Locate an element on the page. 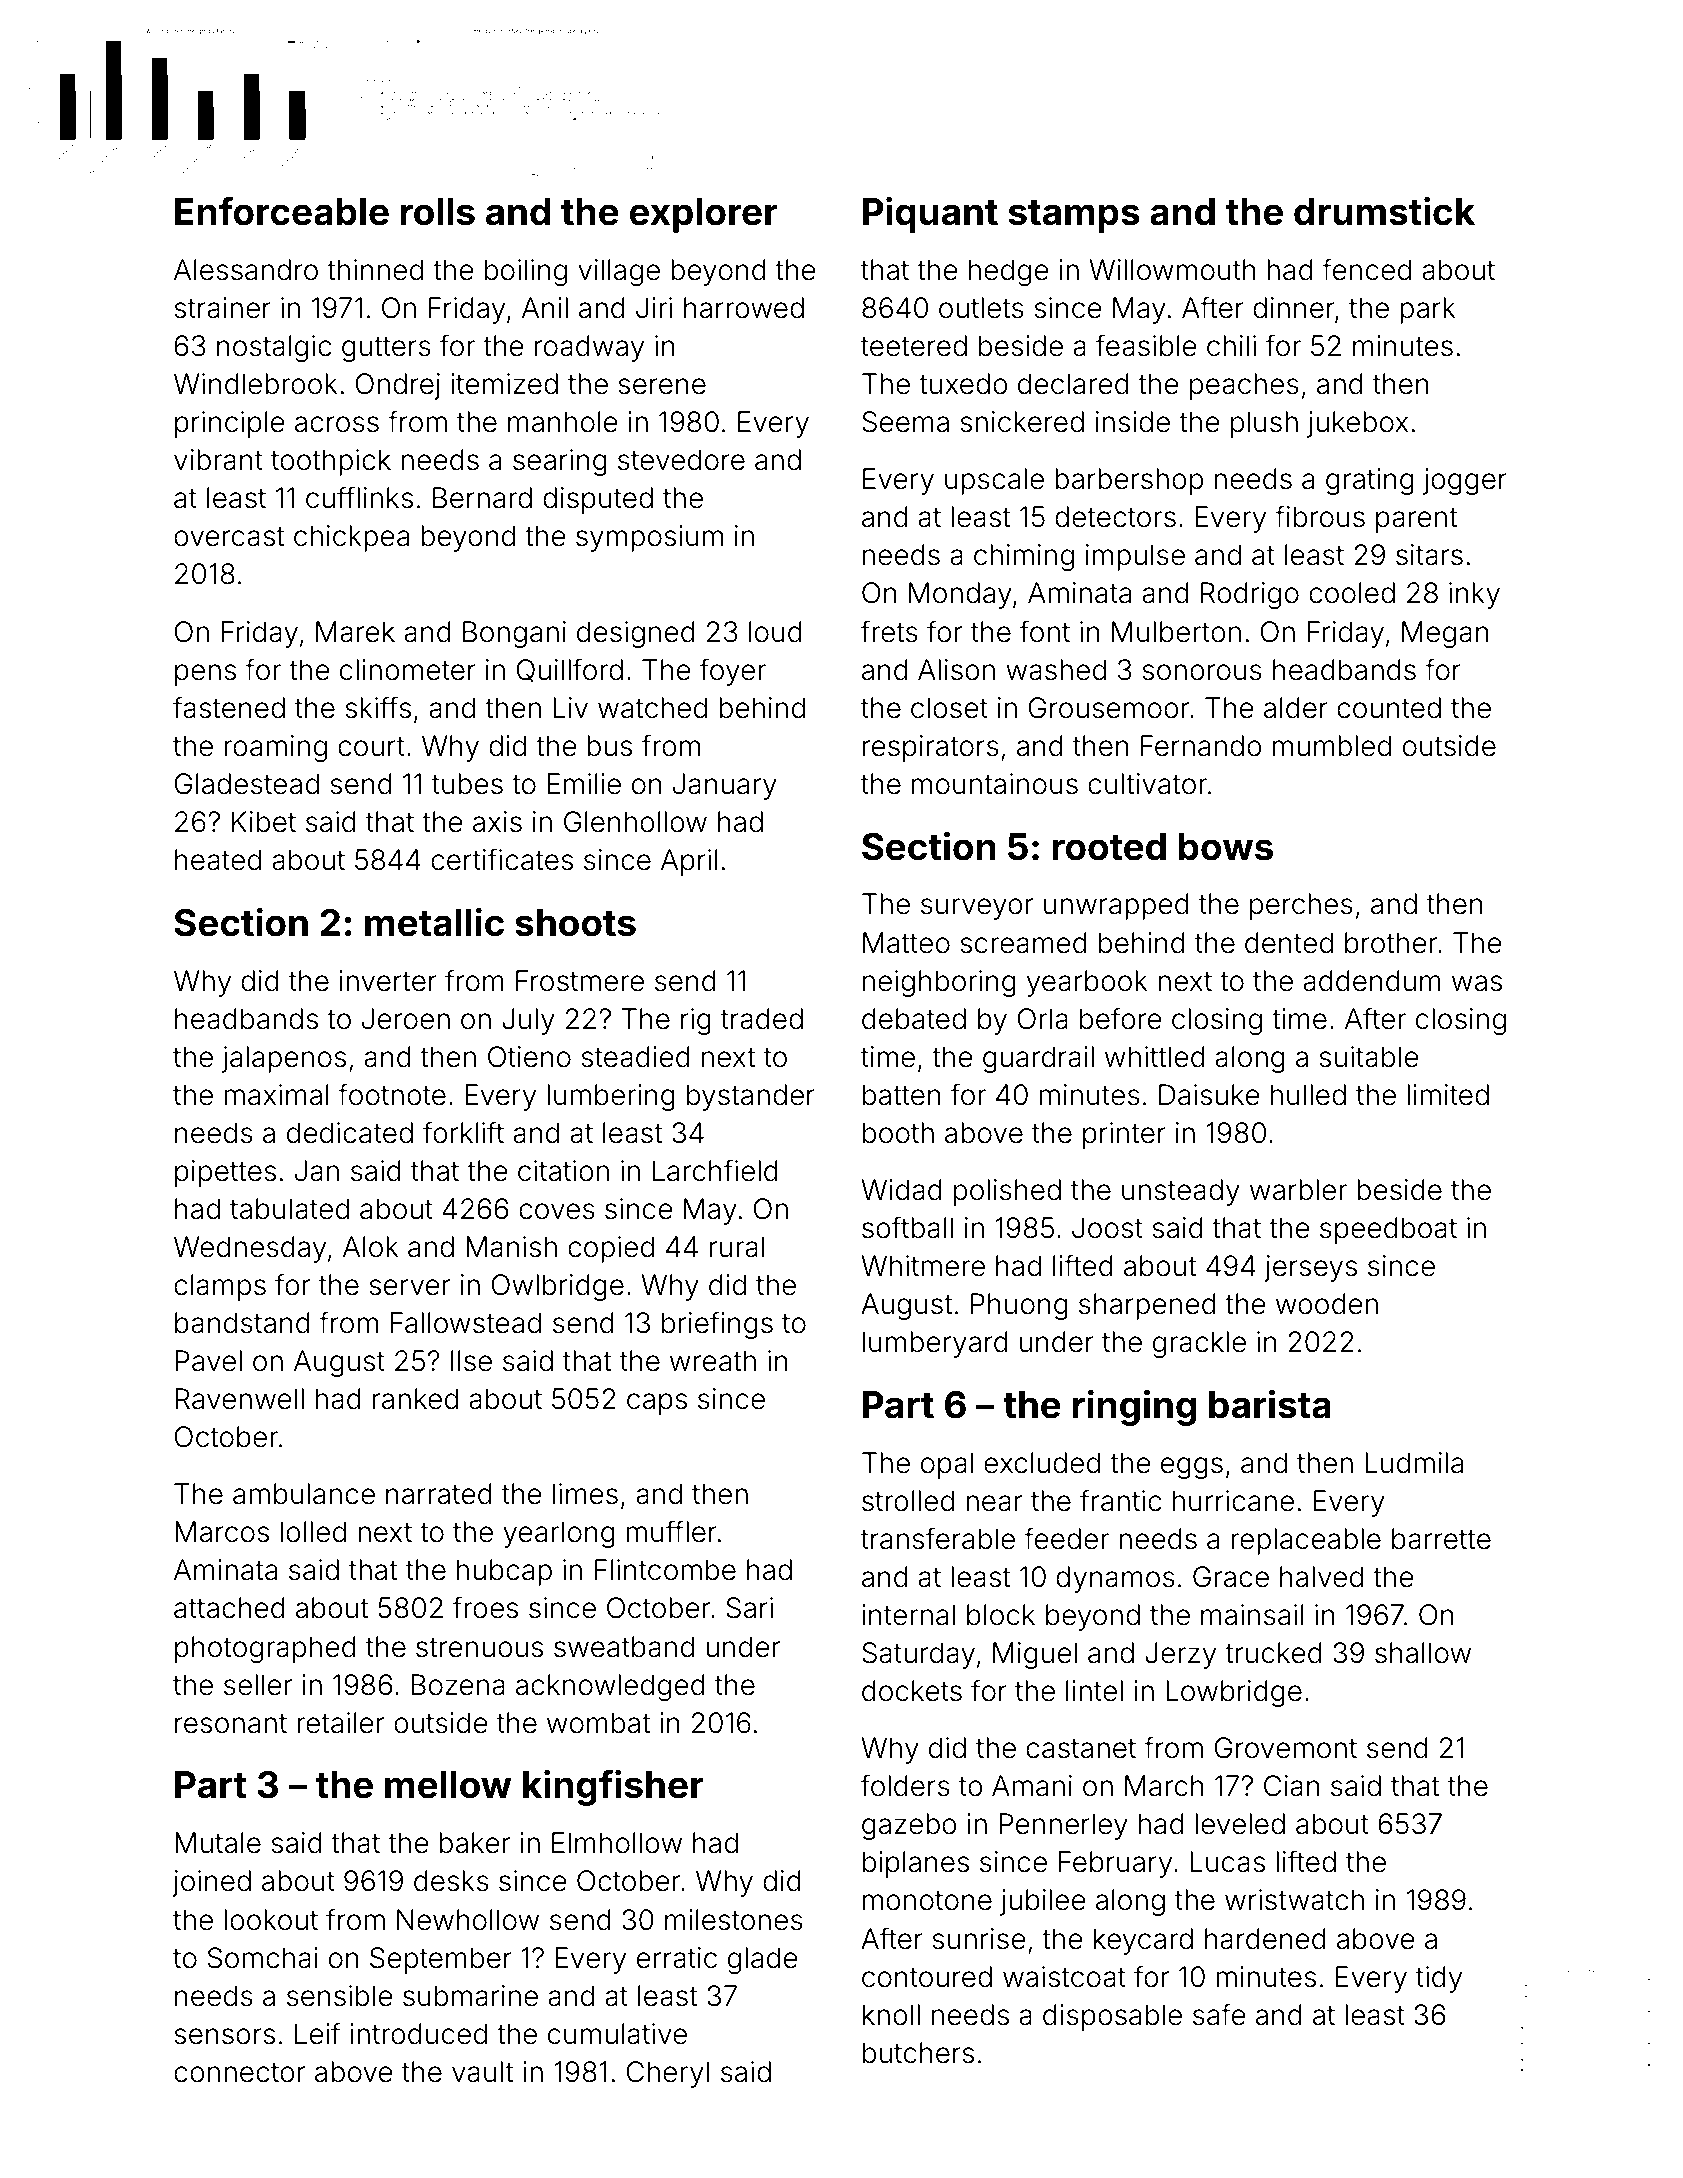 Image resolution: width=1683 pixels, height=2178 pixels. Bernard is located at coordinates (482, 498).
